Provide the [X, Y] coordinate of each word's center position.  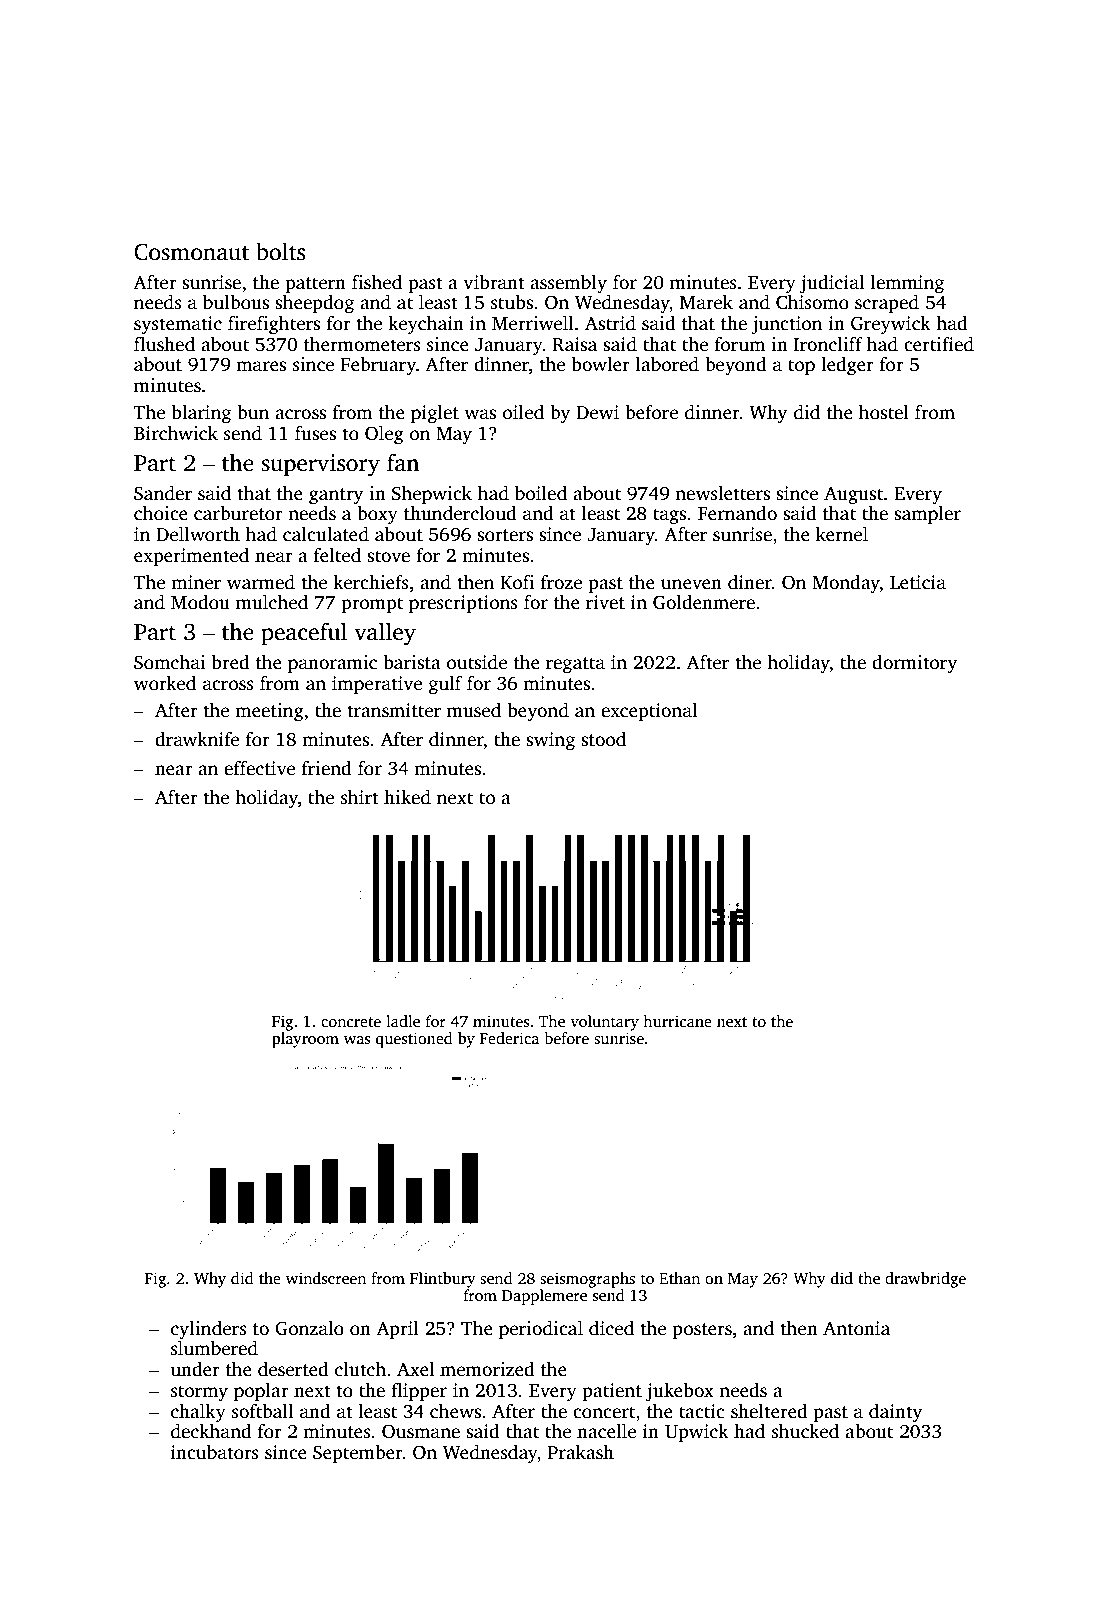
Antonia [856, 1328]
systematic [178, 325]
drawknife [197, 739]
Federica [509, 1038]
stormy [199, 1393]
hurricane [677, 1021]
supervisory [320, 465]
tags [669, 516]
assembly [568, 284]
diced [611, 1328]
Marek [706, 302]
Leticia [918, 582]
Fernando [737, 513]
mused [474, 710]
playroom [305, 1040]
